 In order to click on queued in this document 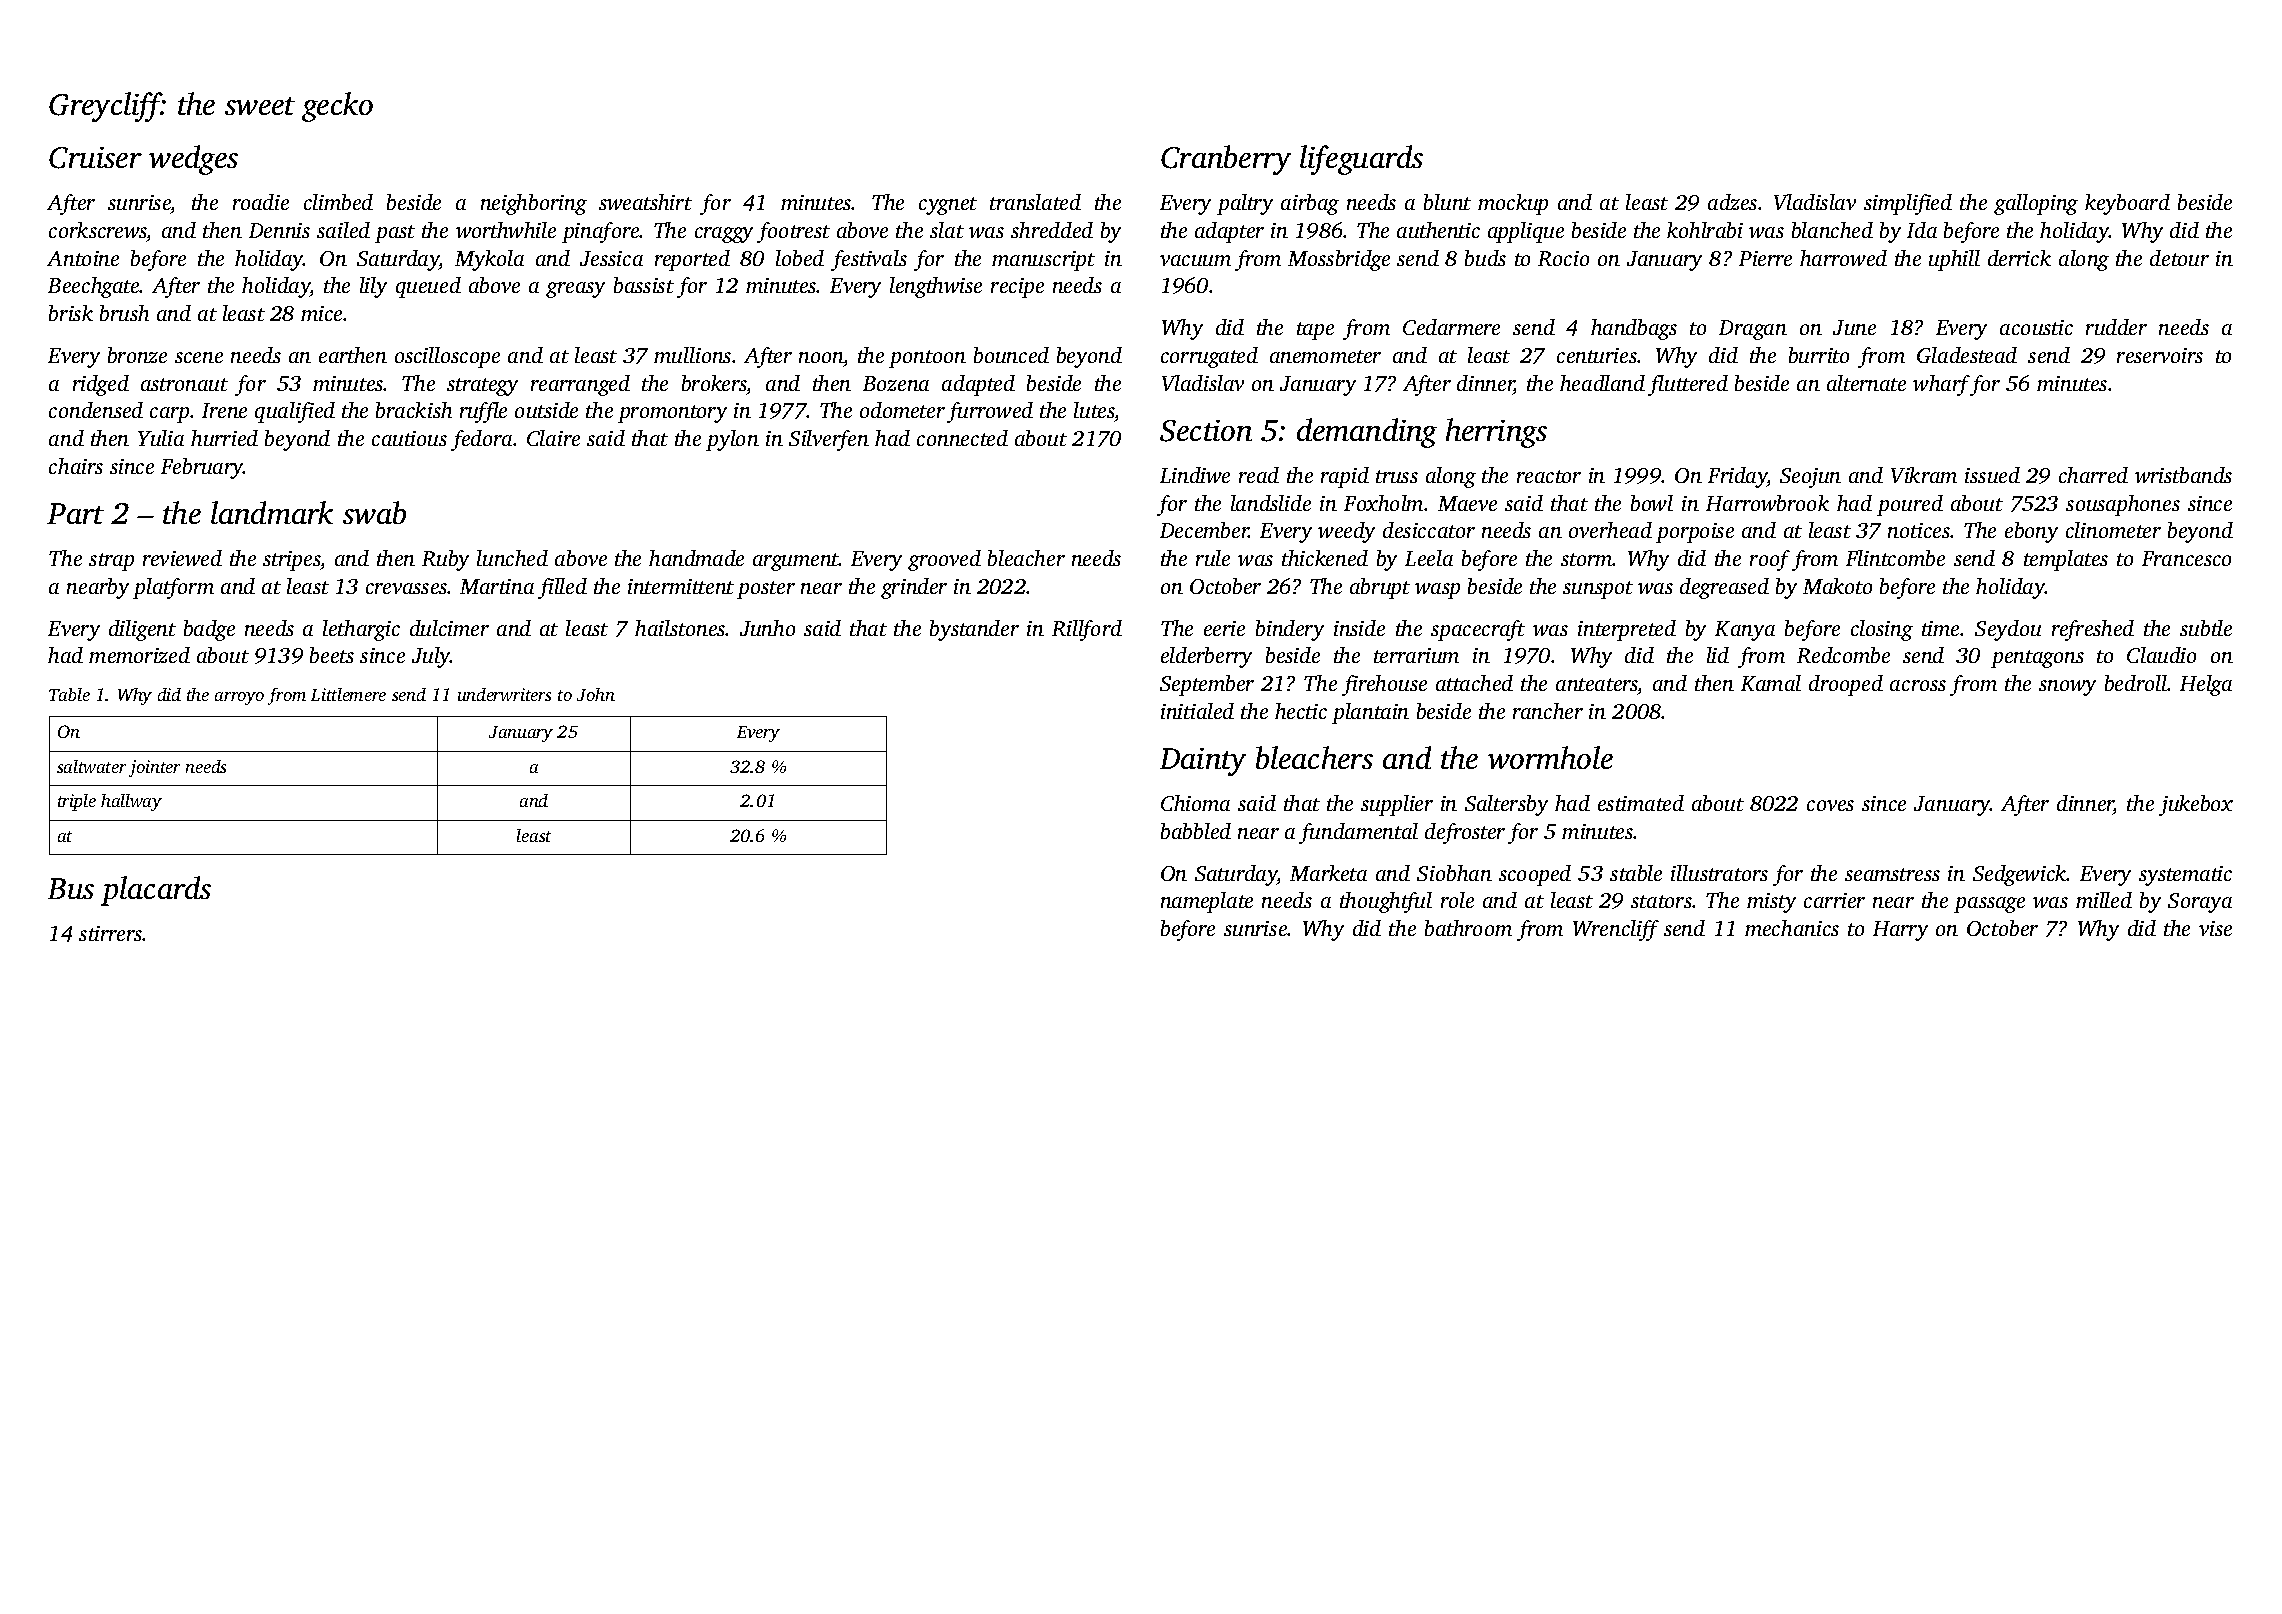, I will do `click(428, 287)`.
